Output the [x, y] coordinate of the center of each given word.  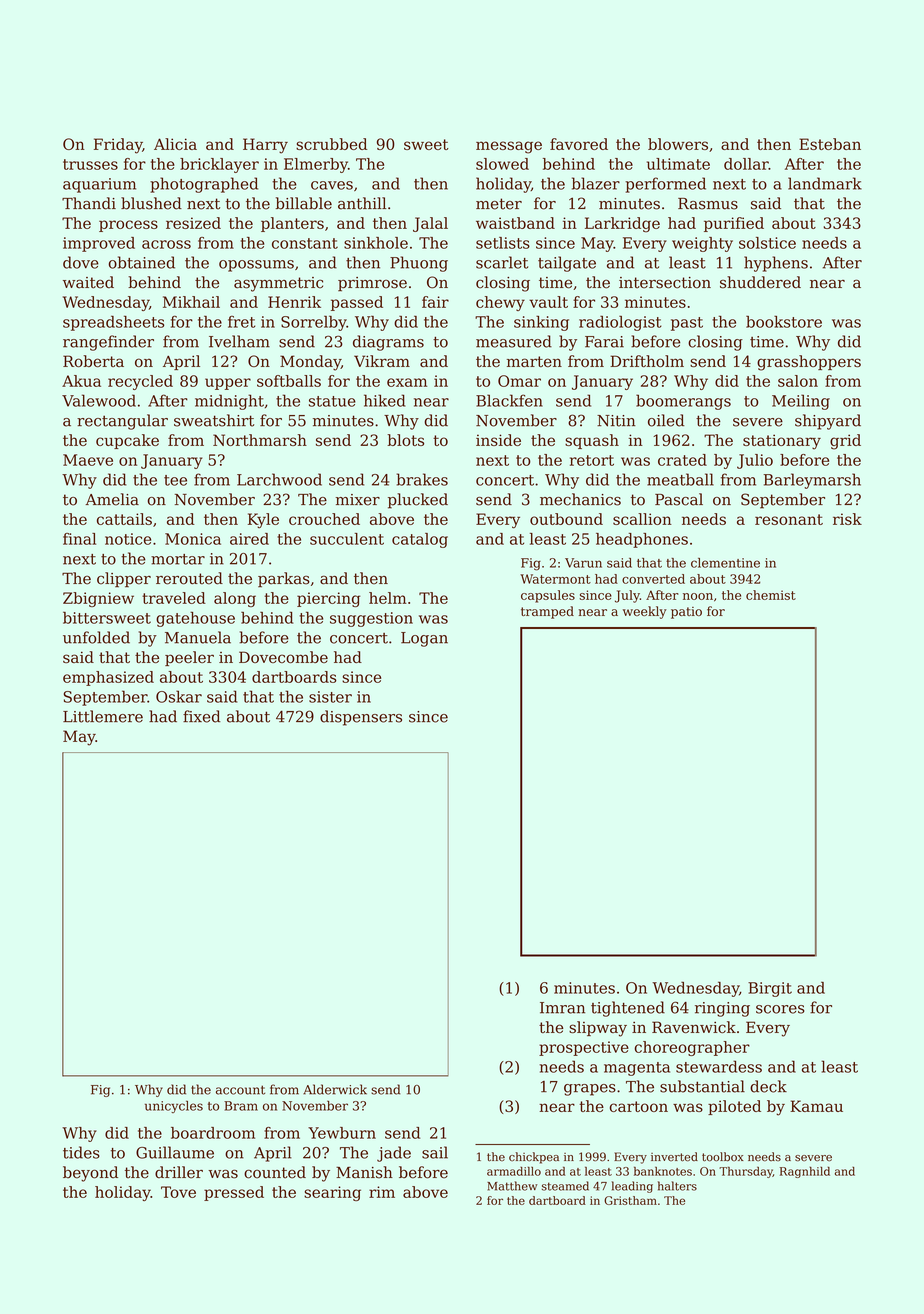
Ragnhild [805, 1172]
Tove [178, 1192]
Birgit [770, 989]
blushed [151, 203]
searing [332, 1193]
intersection [665, 283]
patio [686, 613]
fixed [202, 716]
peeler [189, 658]
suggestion [371, 619]
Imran [562, 1008]
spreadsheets [113, 323]
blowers [678, 144]
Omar [519, 381]
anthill [362, 203]
